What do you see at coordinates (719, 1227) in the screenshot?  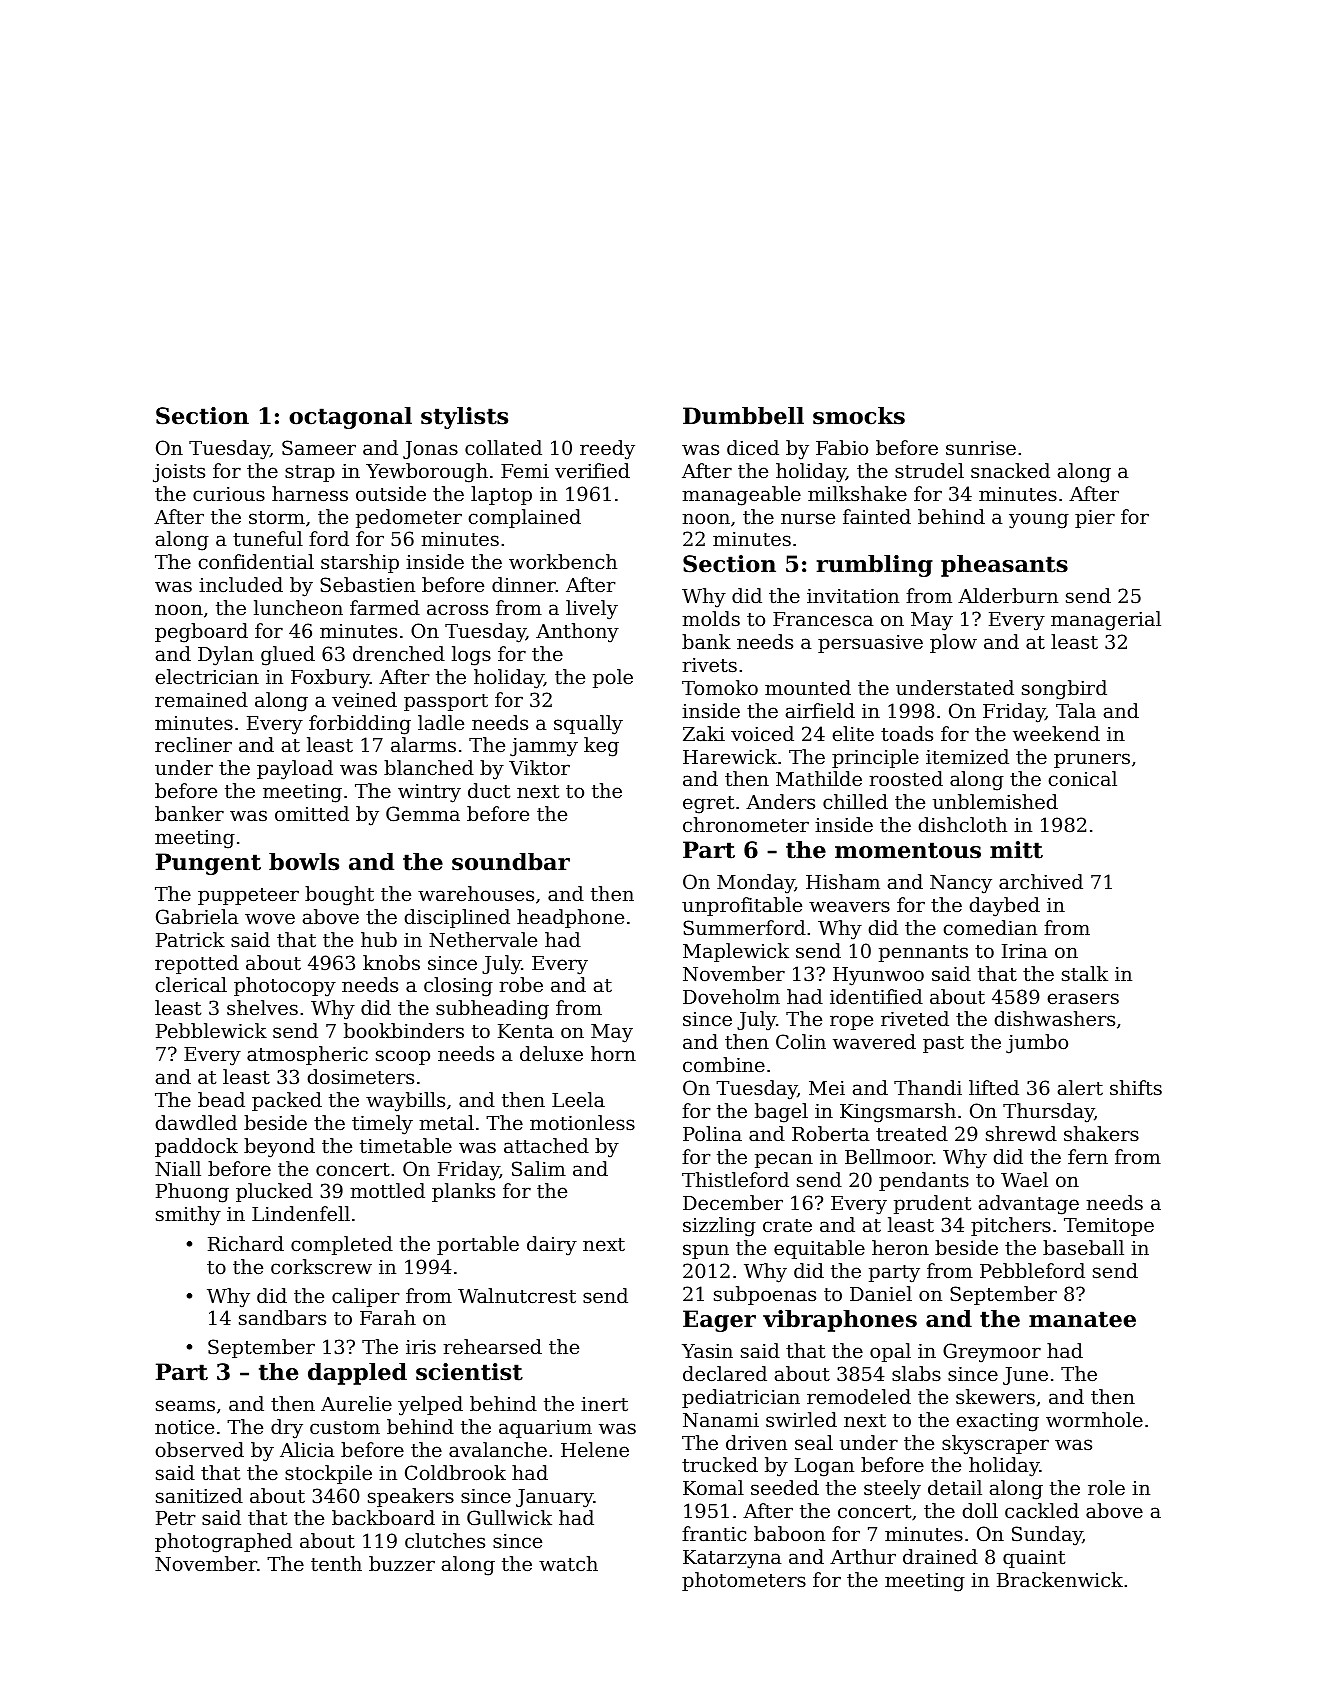 I see `sizzling` at bounding box center [719, 1227].
